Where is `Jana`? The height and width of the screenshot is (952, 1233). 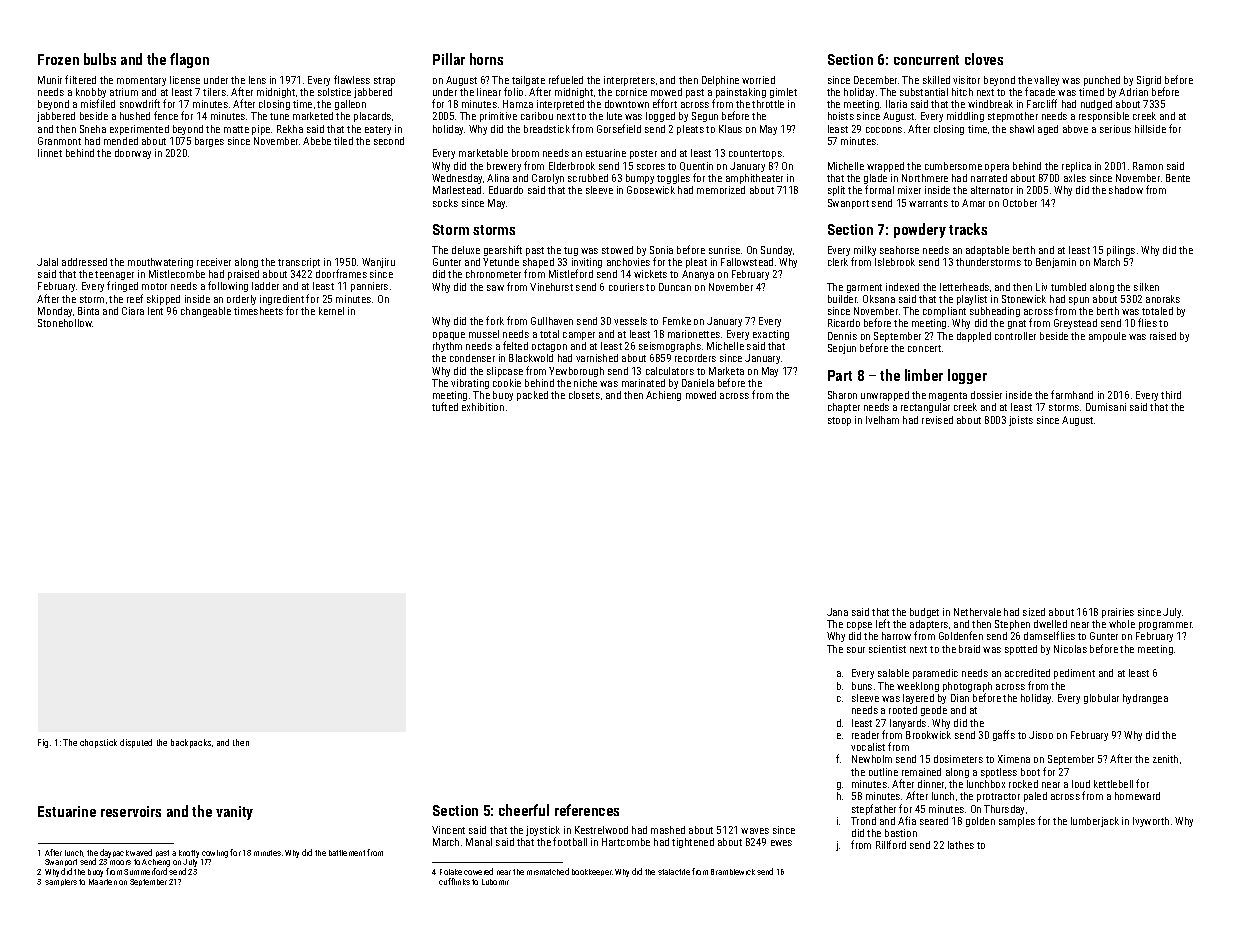
Jana is located at coordinates (837, 612).
